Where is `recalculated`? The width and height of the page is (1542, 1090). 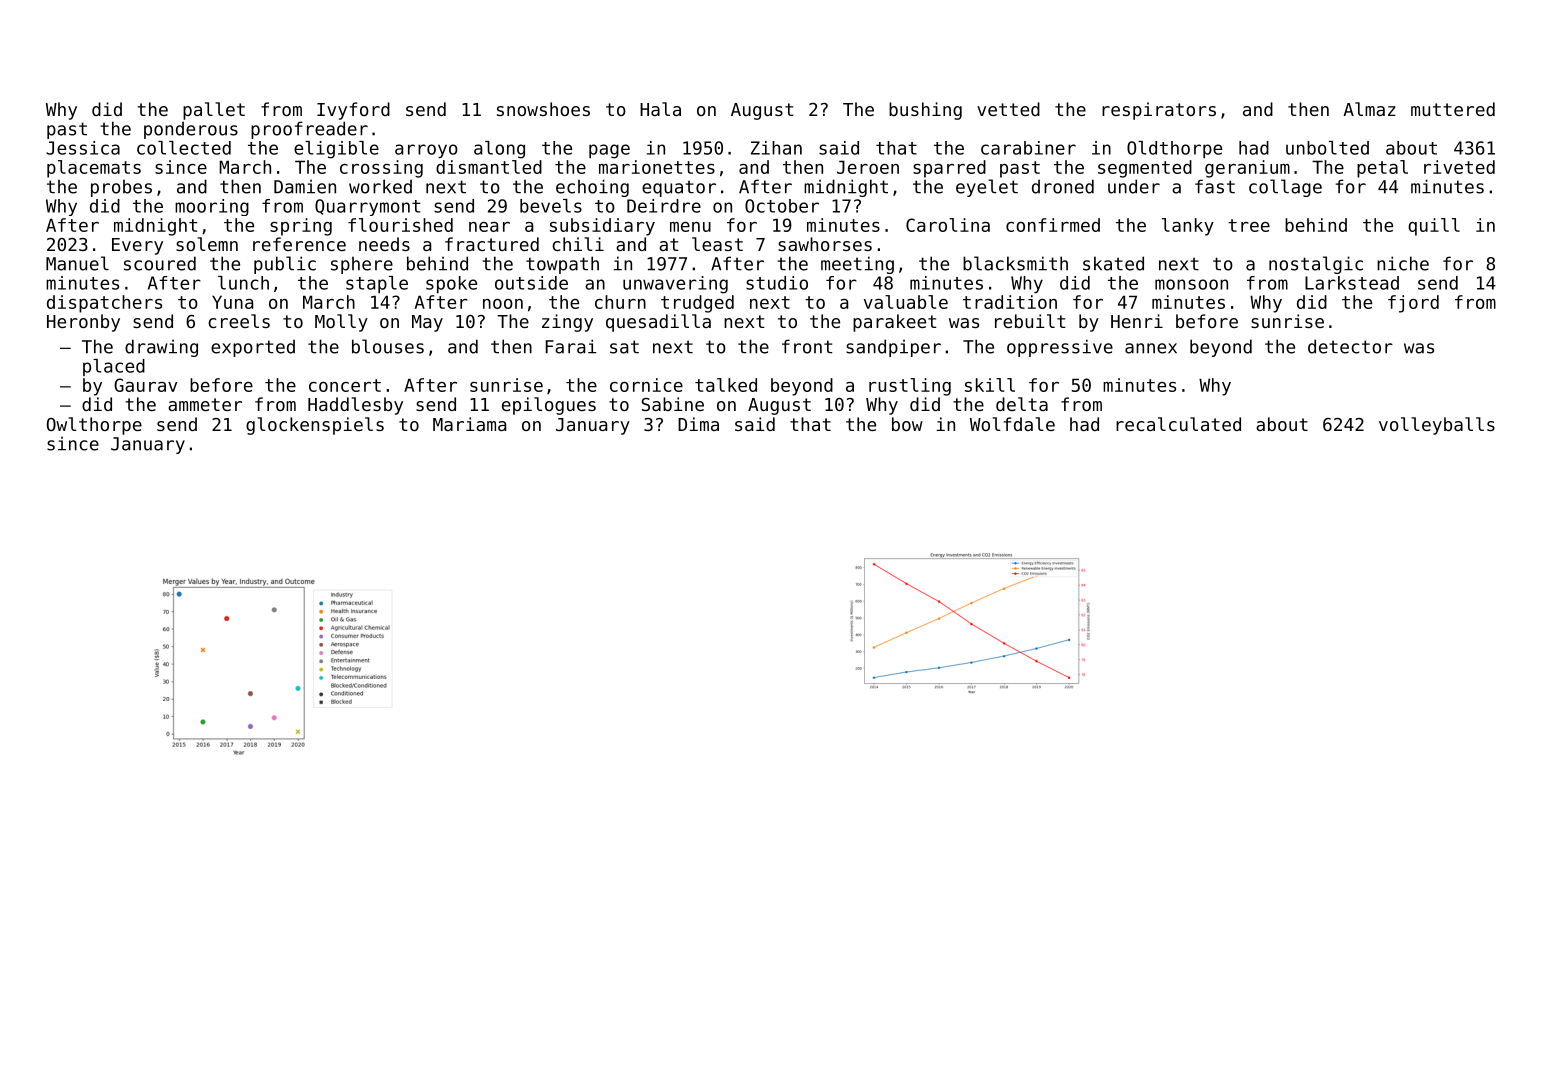 recalculated is located at coordinates (1178, 424).
